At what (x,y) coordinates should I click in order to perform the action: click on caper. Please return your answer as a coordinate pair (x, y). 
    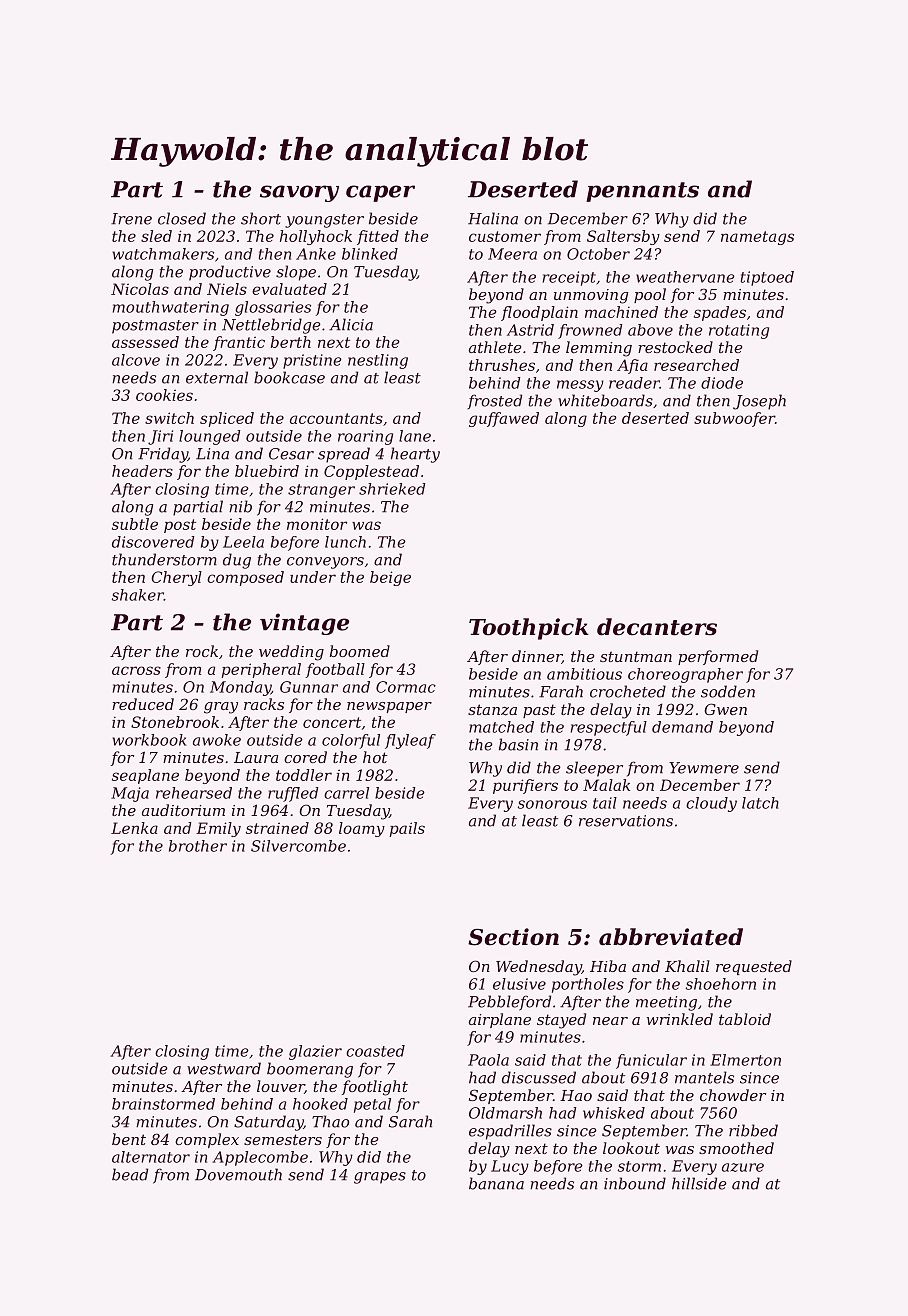
    Looking at the image, I should click on (380, 193).
